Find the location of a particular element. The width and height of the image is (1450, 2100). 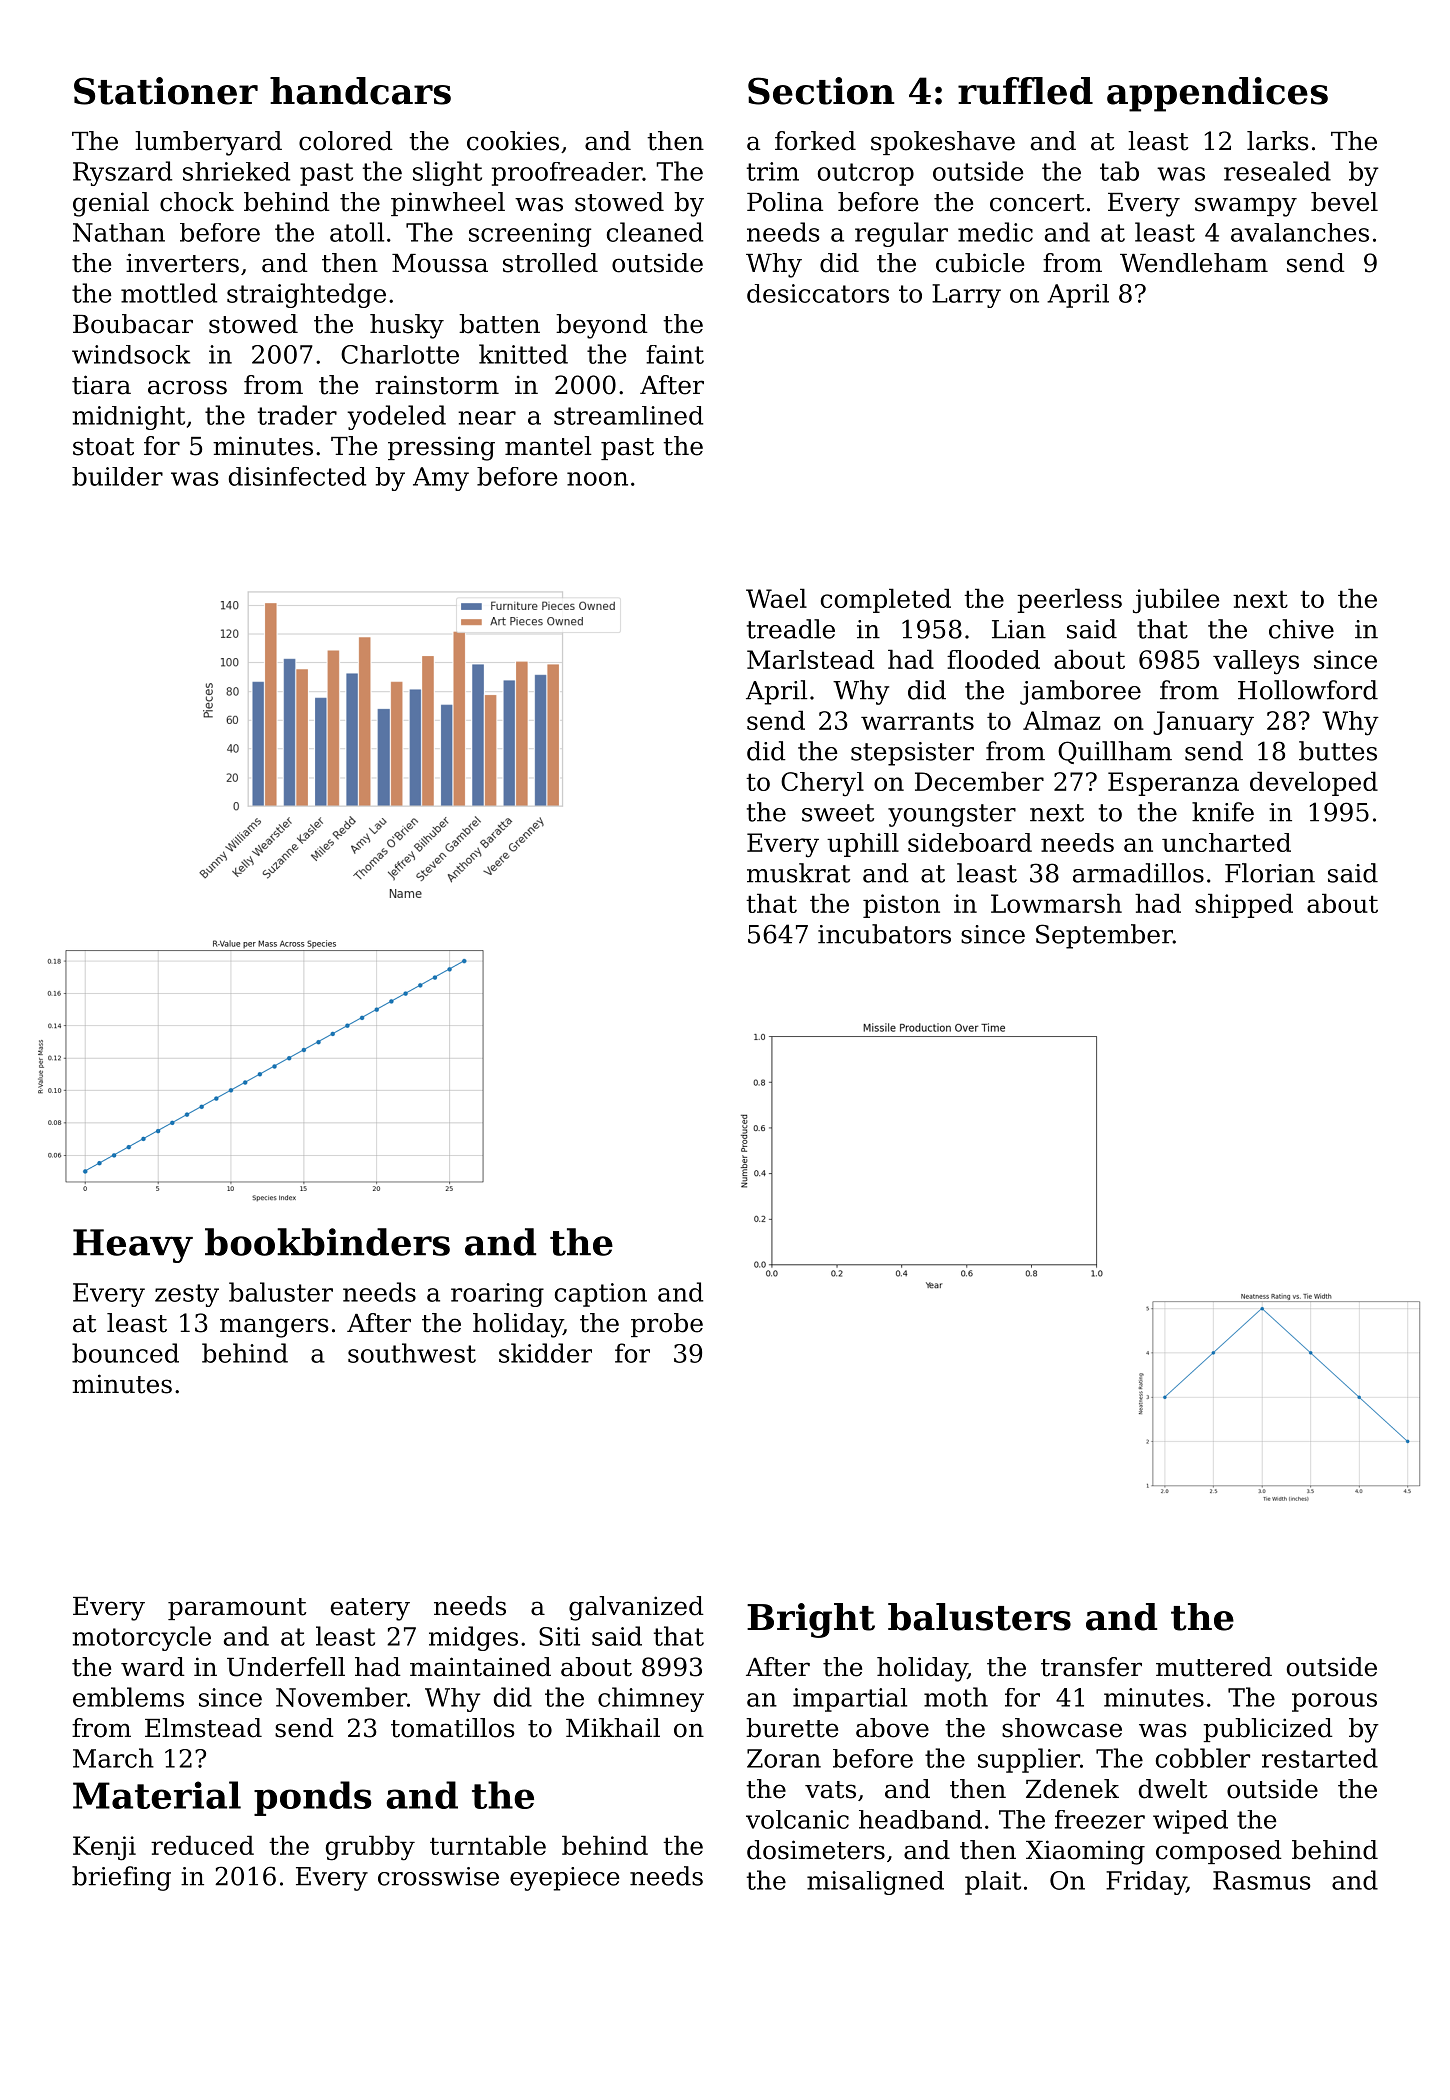

Section is located at coordinates (821, 91).
